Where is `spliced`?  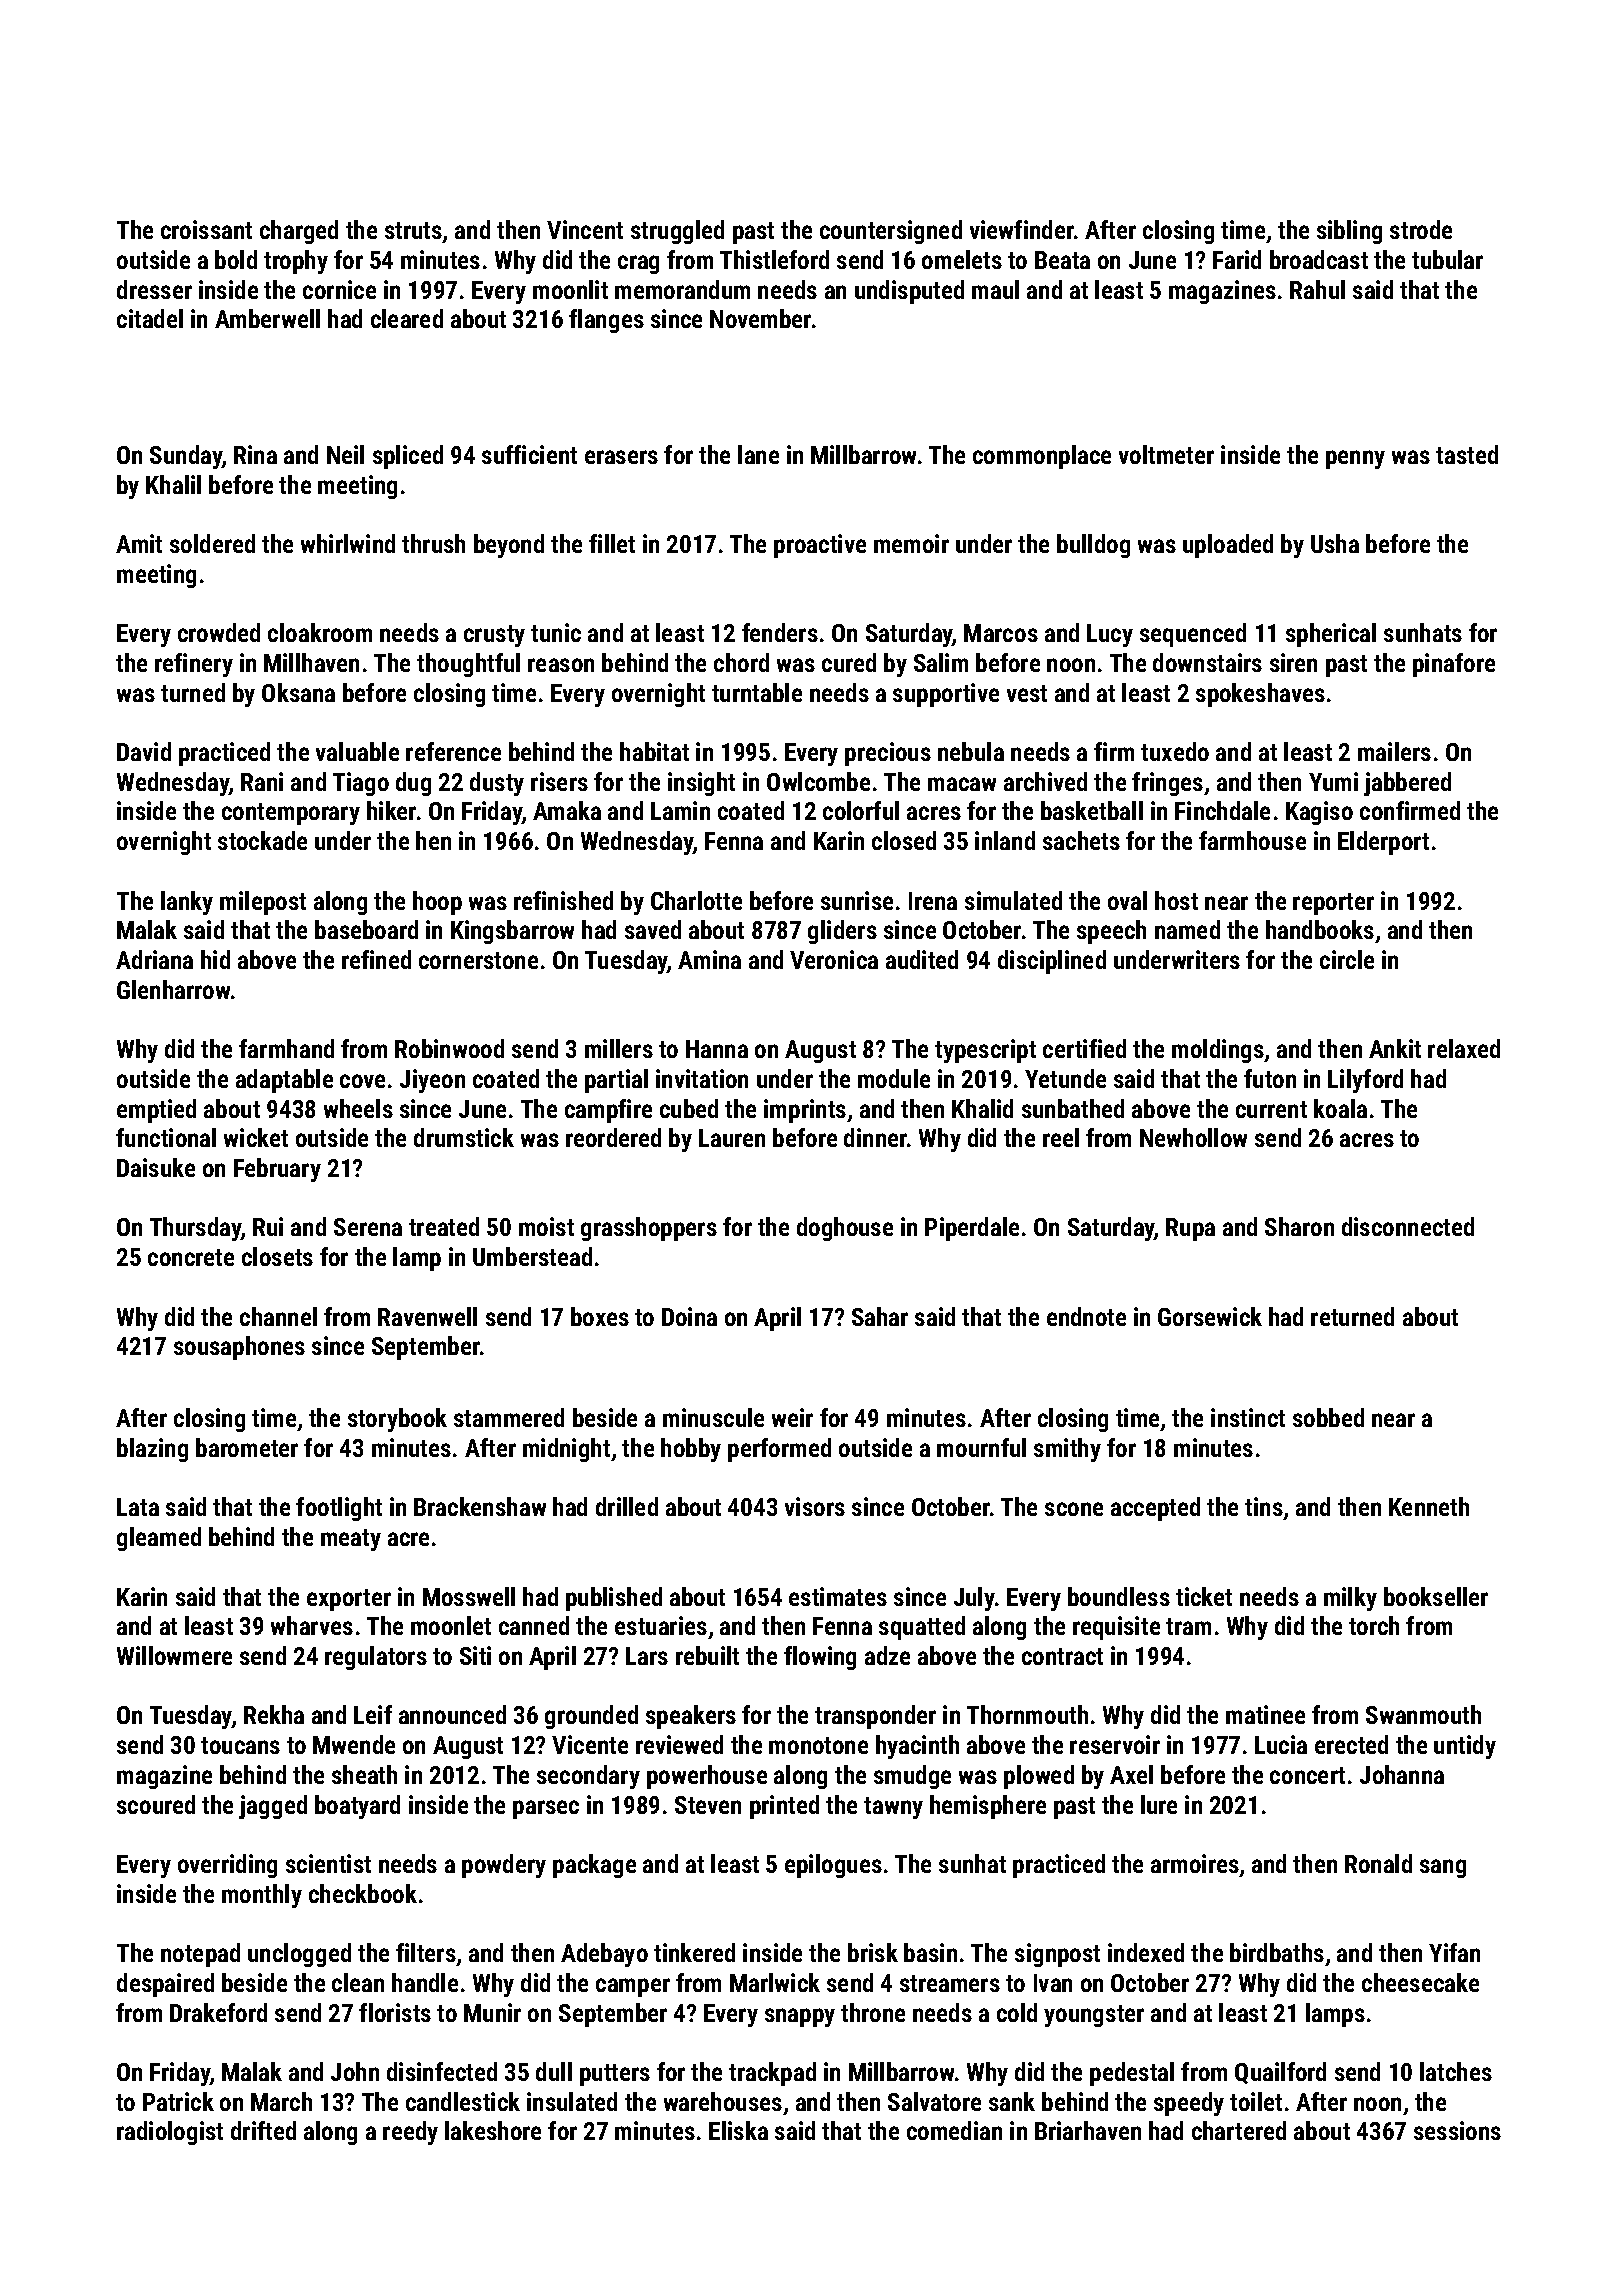 spliced is located at coordinates (408, 457).
